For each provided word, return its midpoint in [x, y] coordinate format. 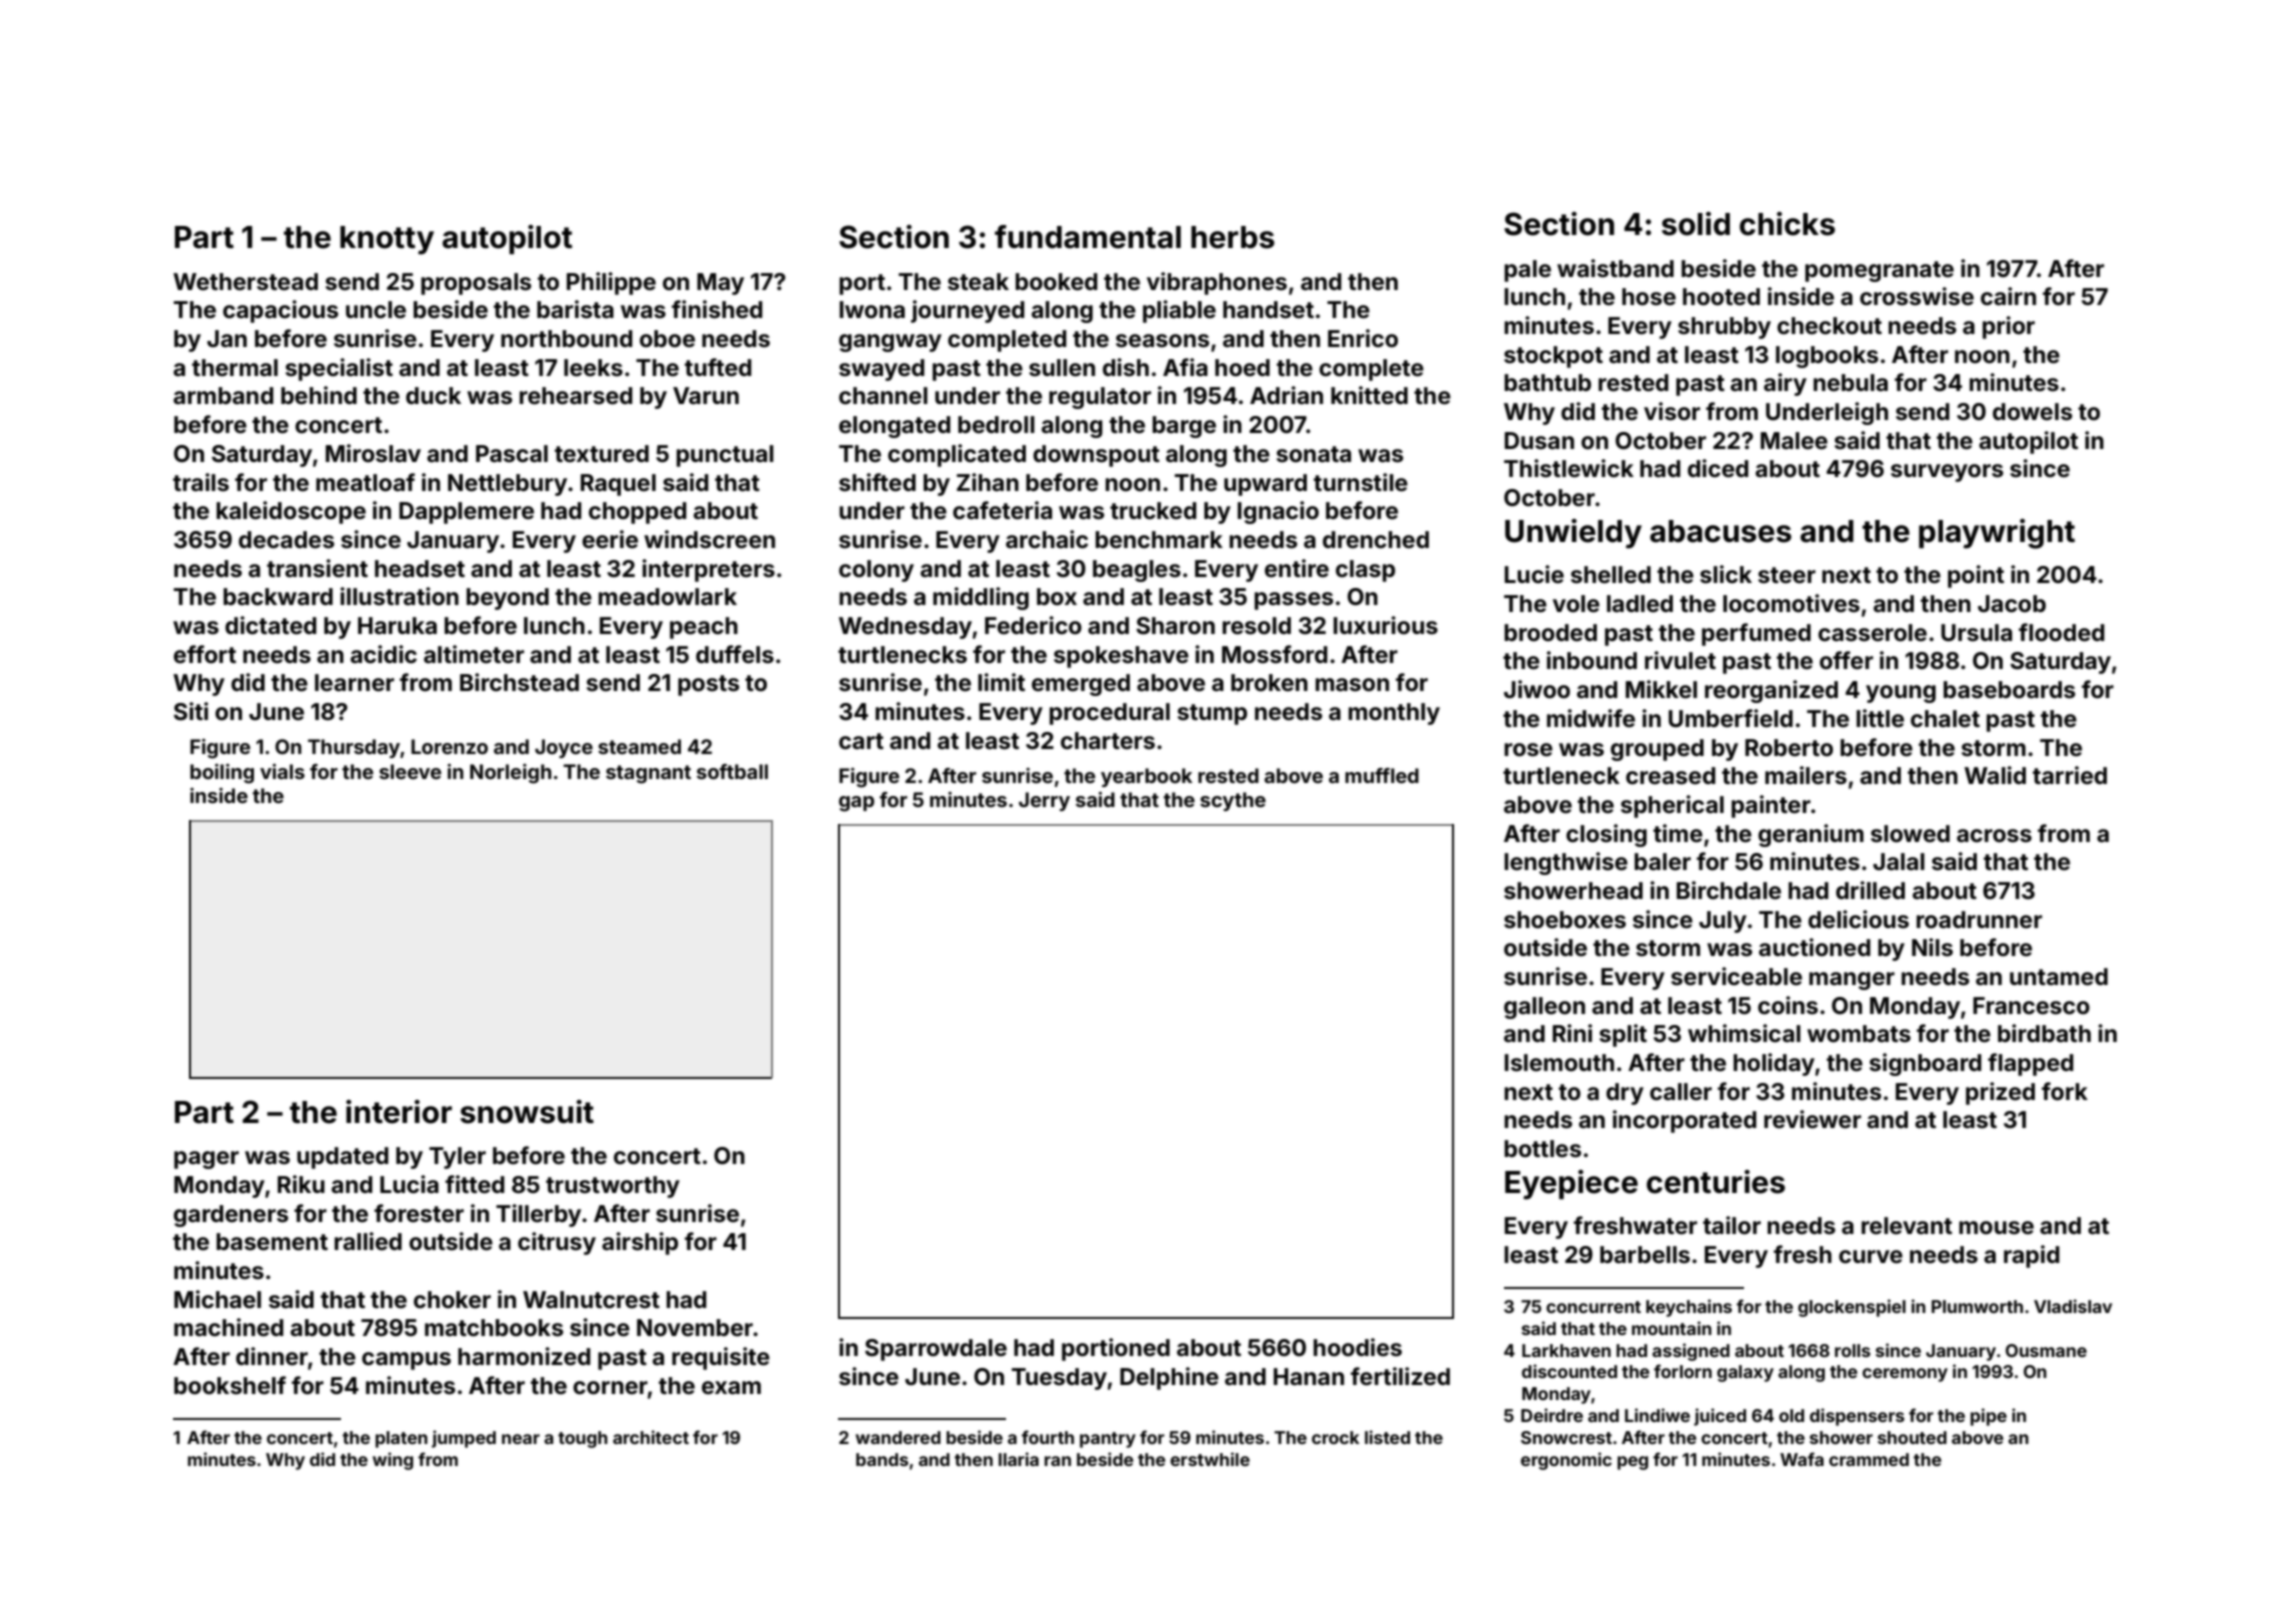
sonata [1313, 454]
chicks [1787, 224]
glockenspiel [1852, 1308]
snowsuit [527, 1112]
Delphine [1169, 1378]
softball [732, 771]
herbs [1233, 237]
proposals [476, 284]
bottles [1542, 1149]
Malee [1794, 441]
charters [1108, 741]
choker [452, 1299]
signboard [1925, 1064]
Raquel [618, 485]
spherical [1672, 806]
